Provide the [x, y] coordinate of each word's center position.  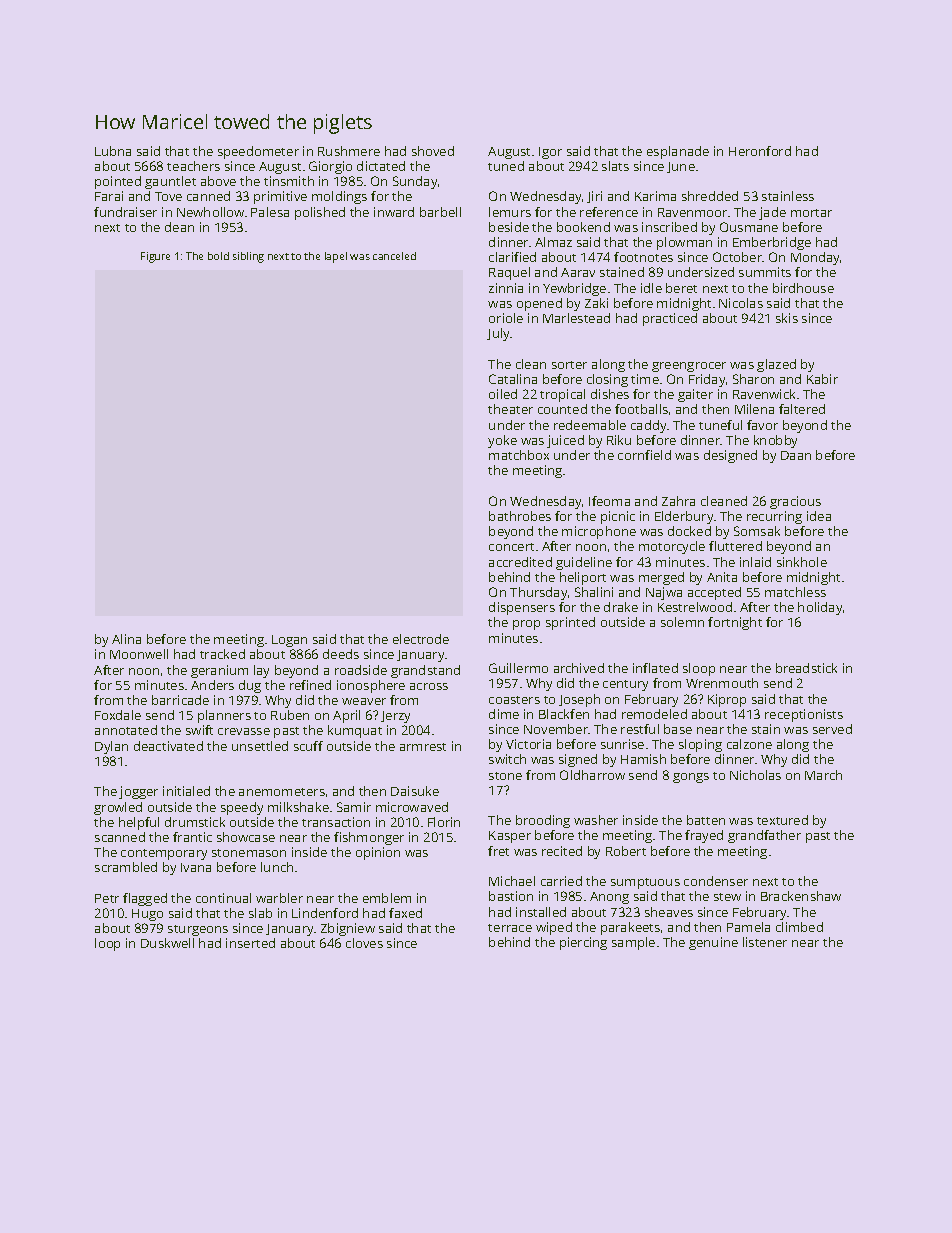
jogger [138, 792]
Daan [796, 455]
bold [218, 256]
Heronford [760, 151]
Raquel [509, 273]
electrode [421, 639]
